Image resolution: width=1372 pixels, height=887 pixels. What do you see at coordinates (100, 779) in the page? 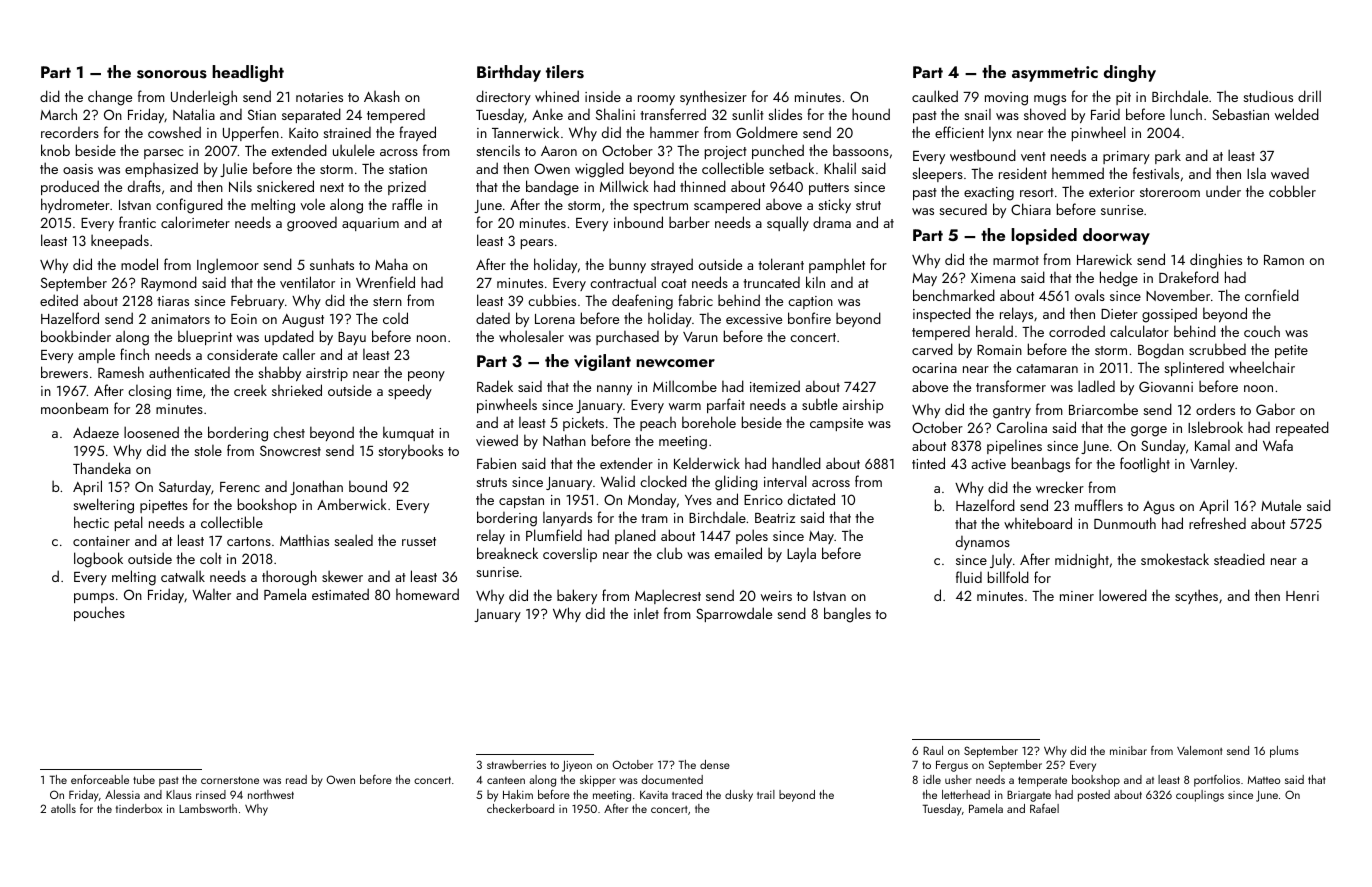
I see `enforceable` at bounding box center [100, 779].
